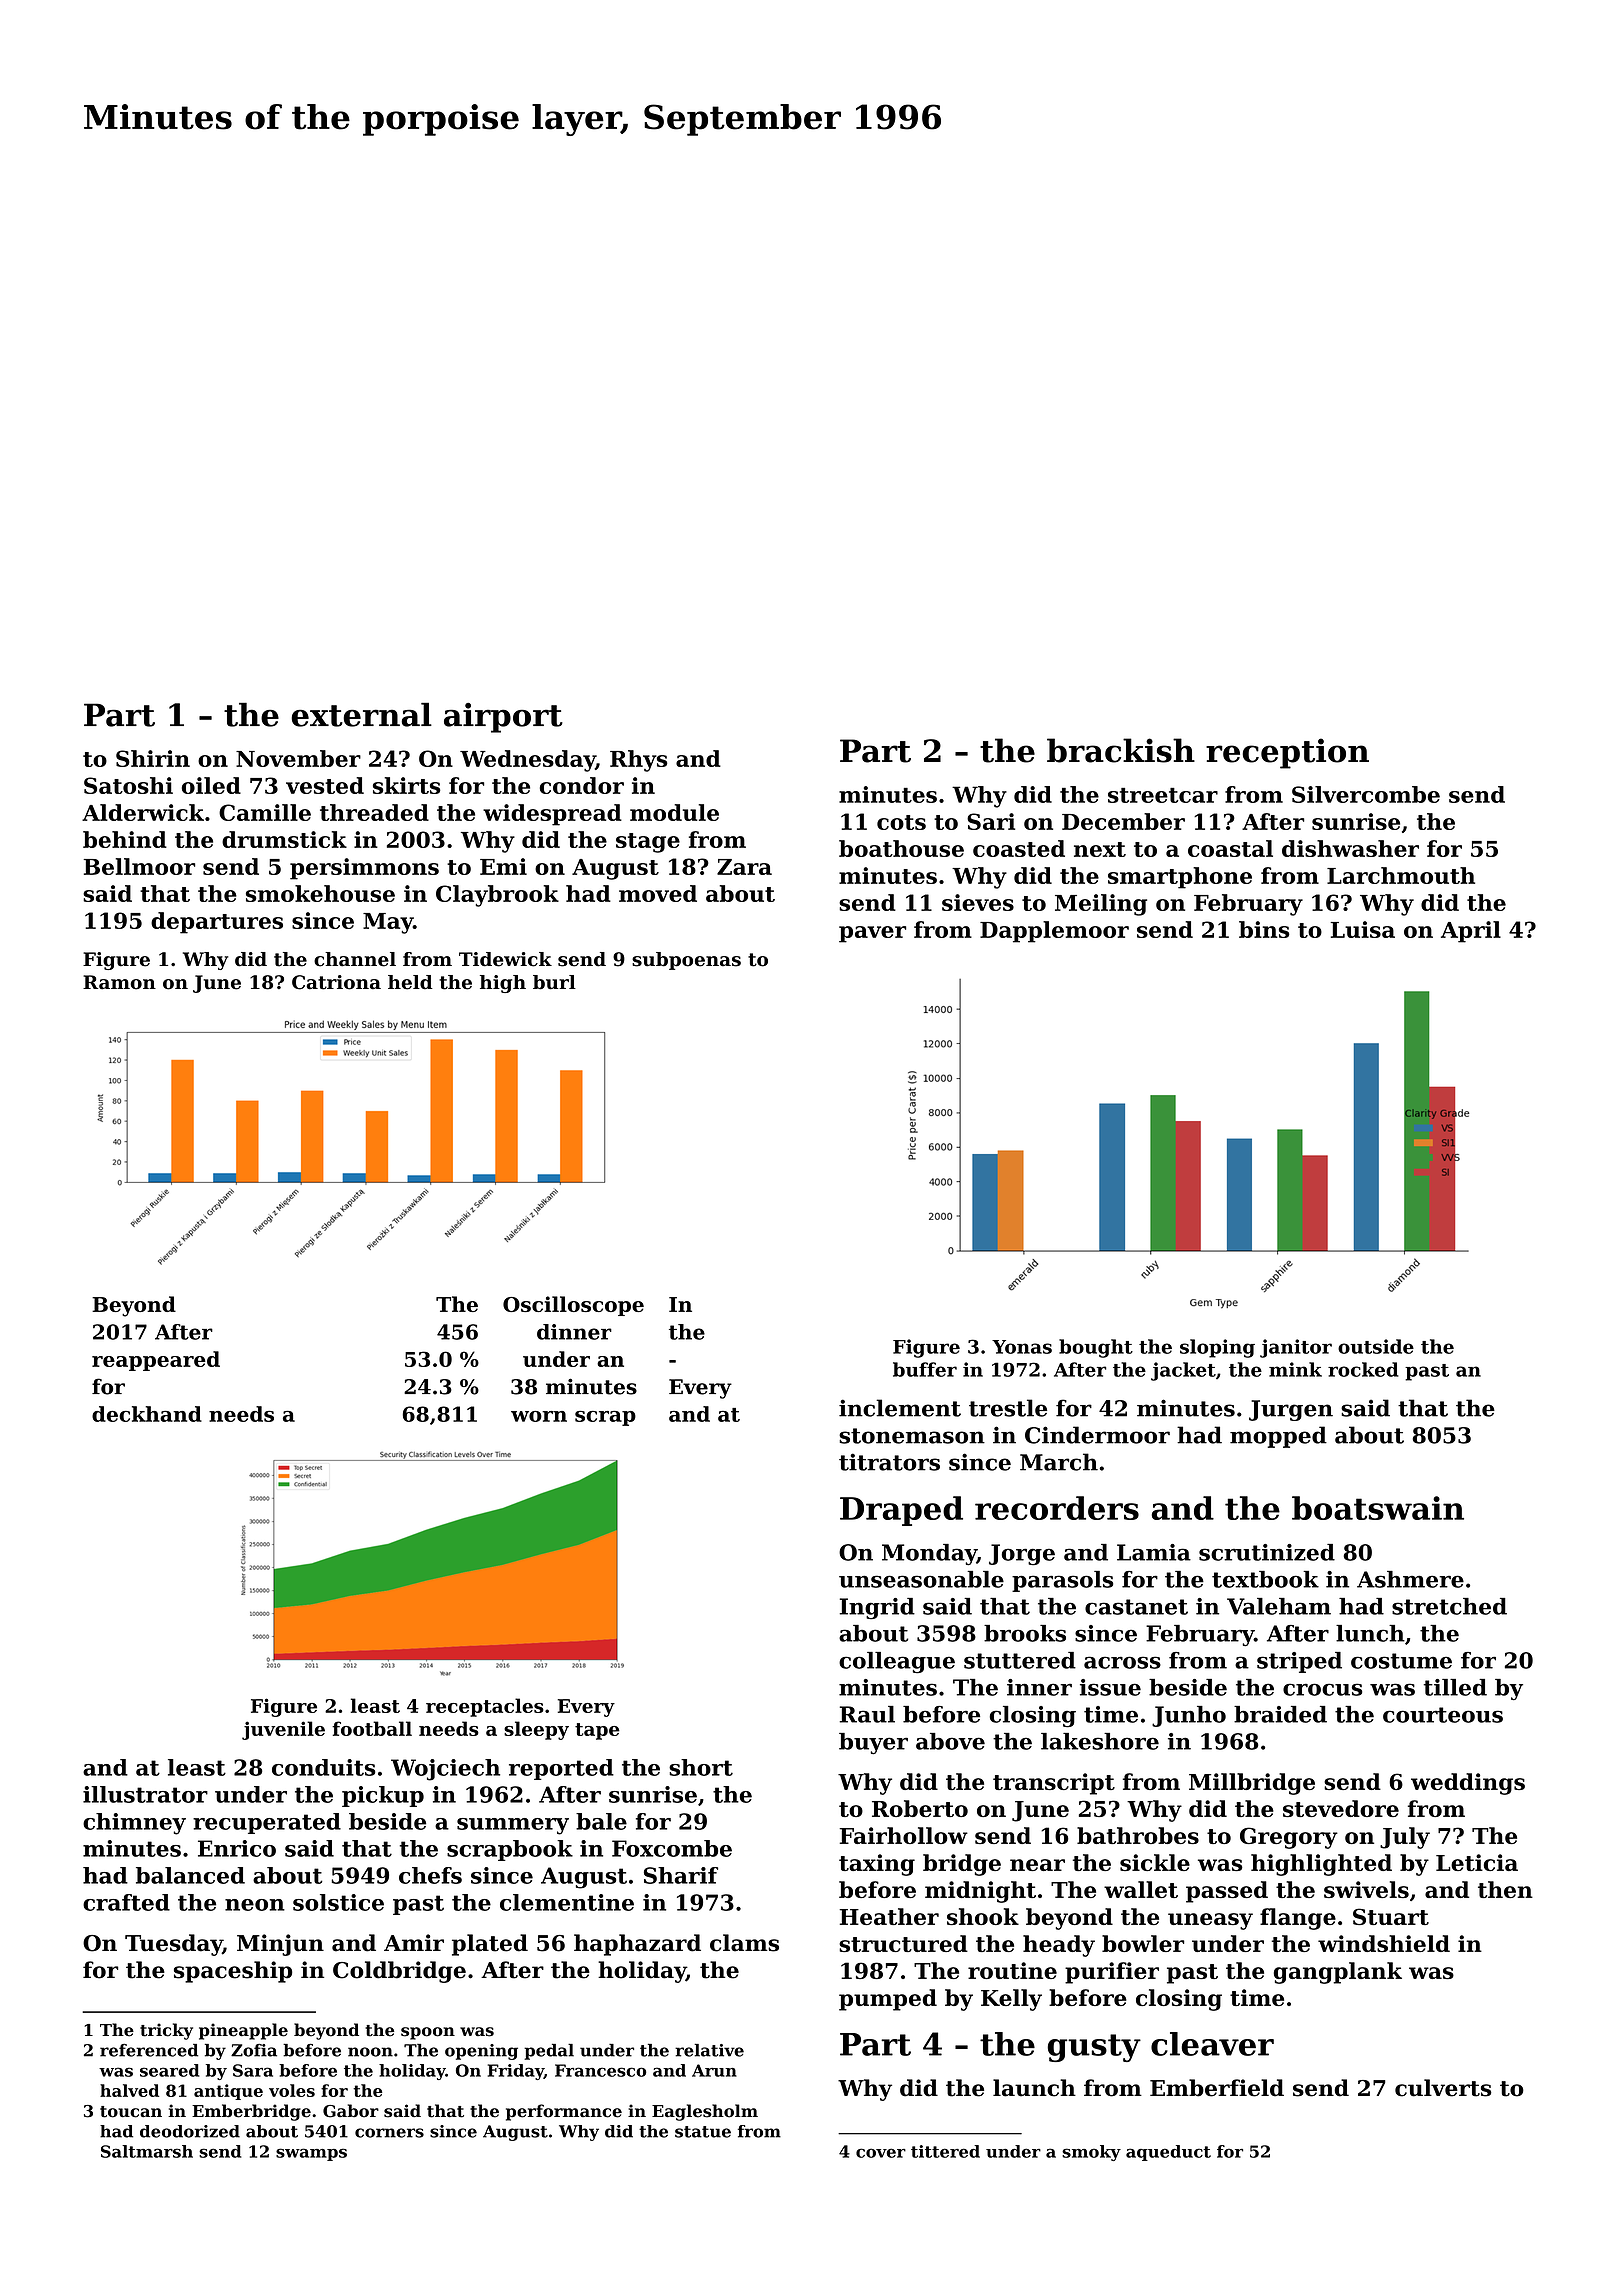 The image size is (1620, 2292). I want to click on buyer, so click(873, 1744).
